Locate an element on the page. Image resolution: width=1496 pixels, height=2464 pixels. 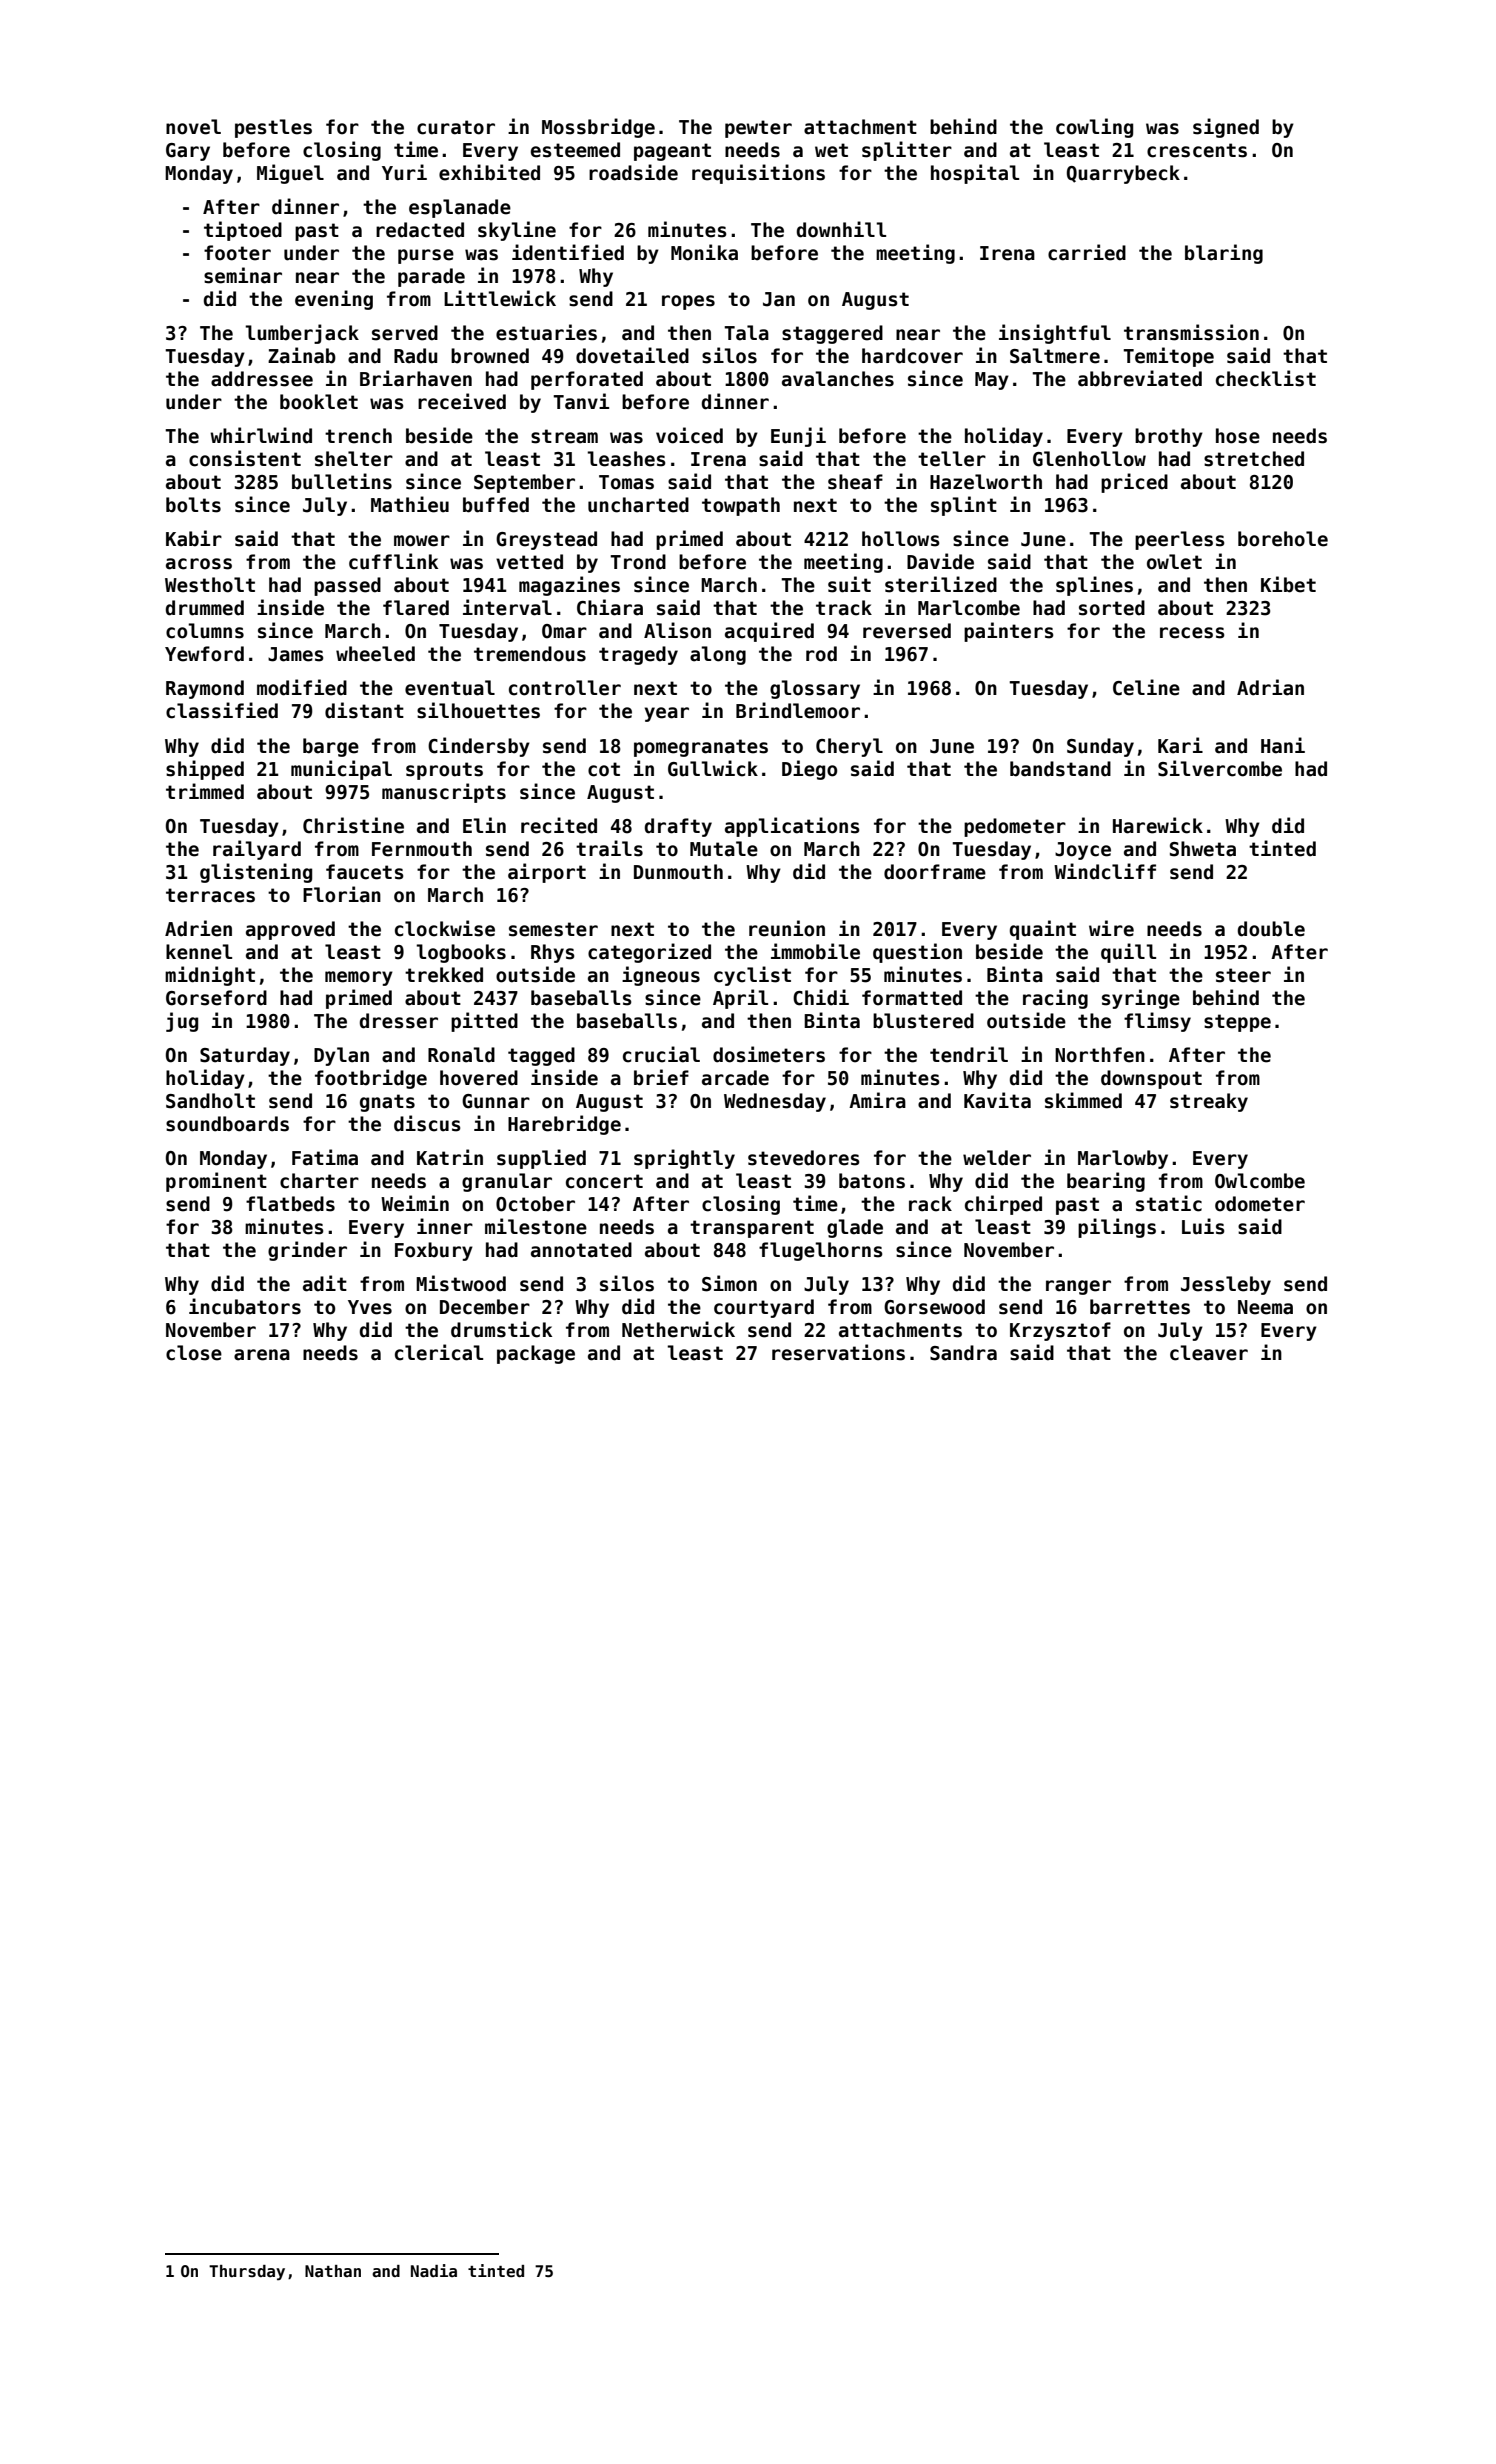
Sandra is located at coordinates (963, 1353).
